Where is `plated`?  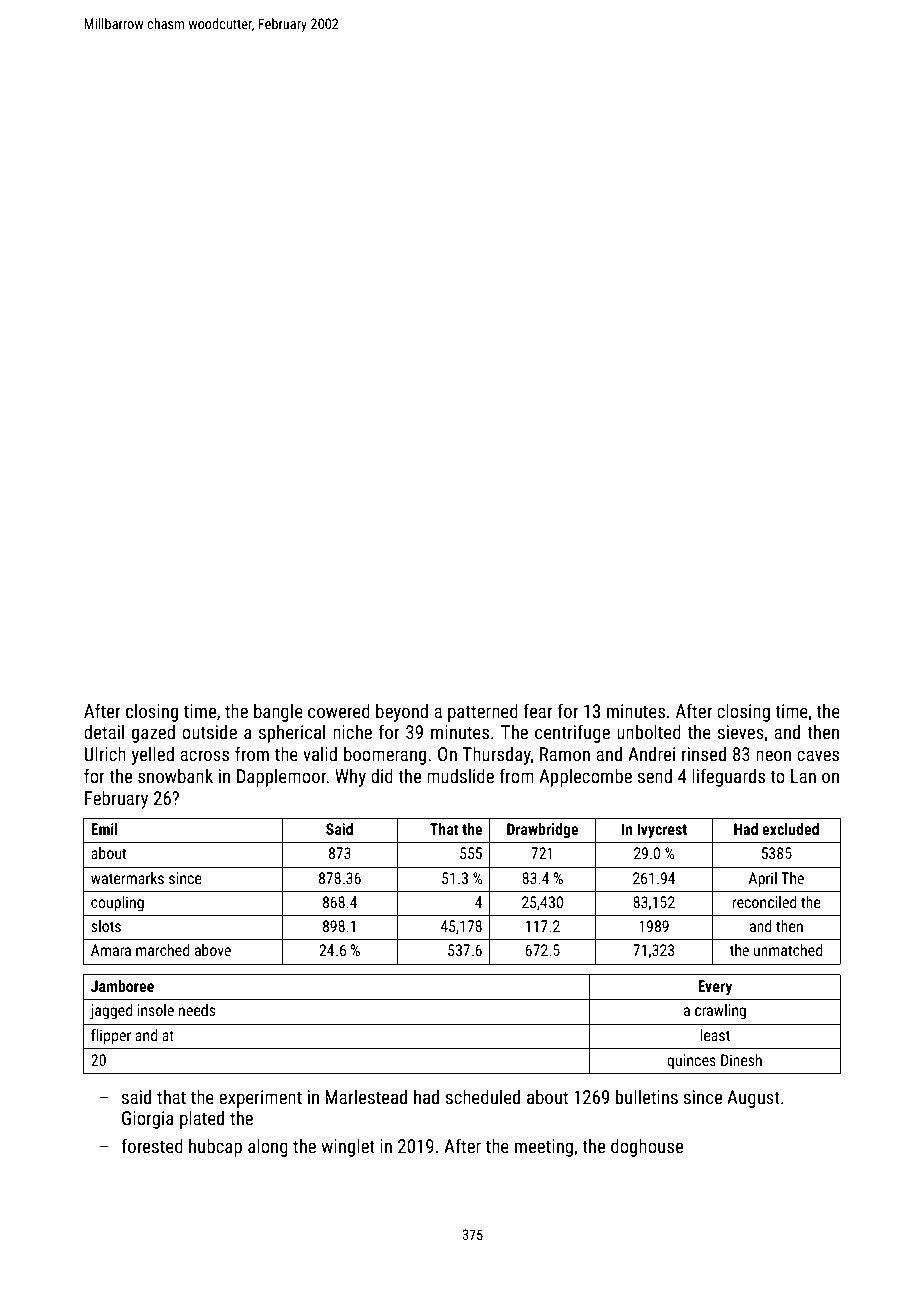 plated is located at coordinates (202, 1119).
